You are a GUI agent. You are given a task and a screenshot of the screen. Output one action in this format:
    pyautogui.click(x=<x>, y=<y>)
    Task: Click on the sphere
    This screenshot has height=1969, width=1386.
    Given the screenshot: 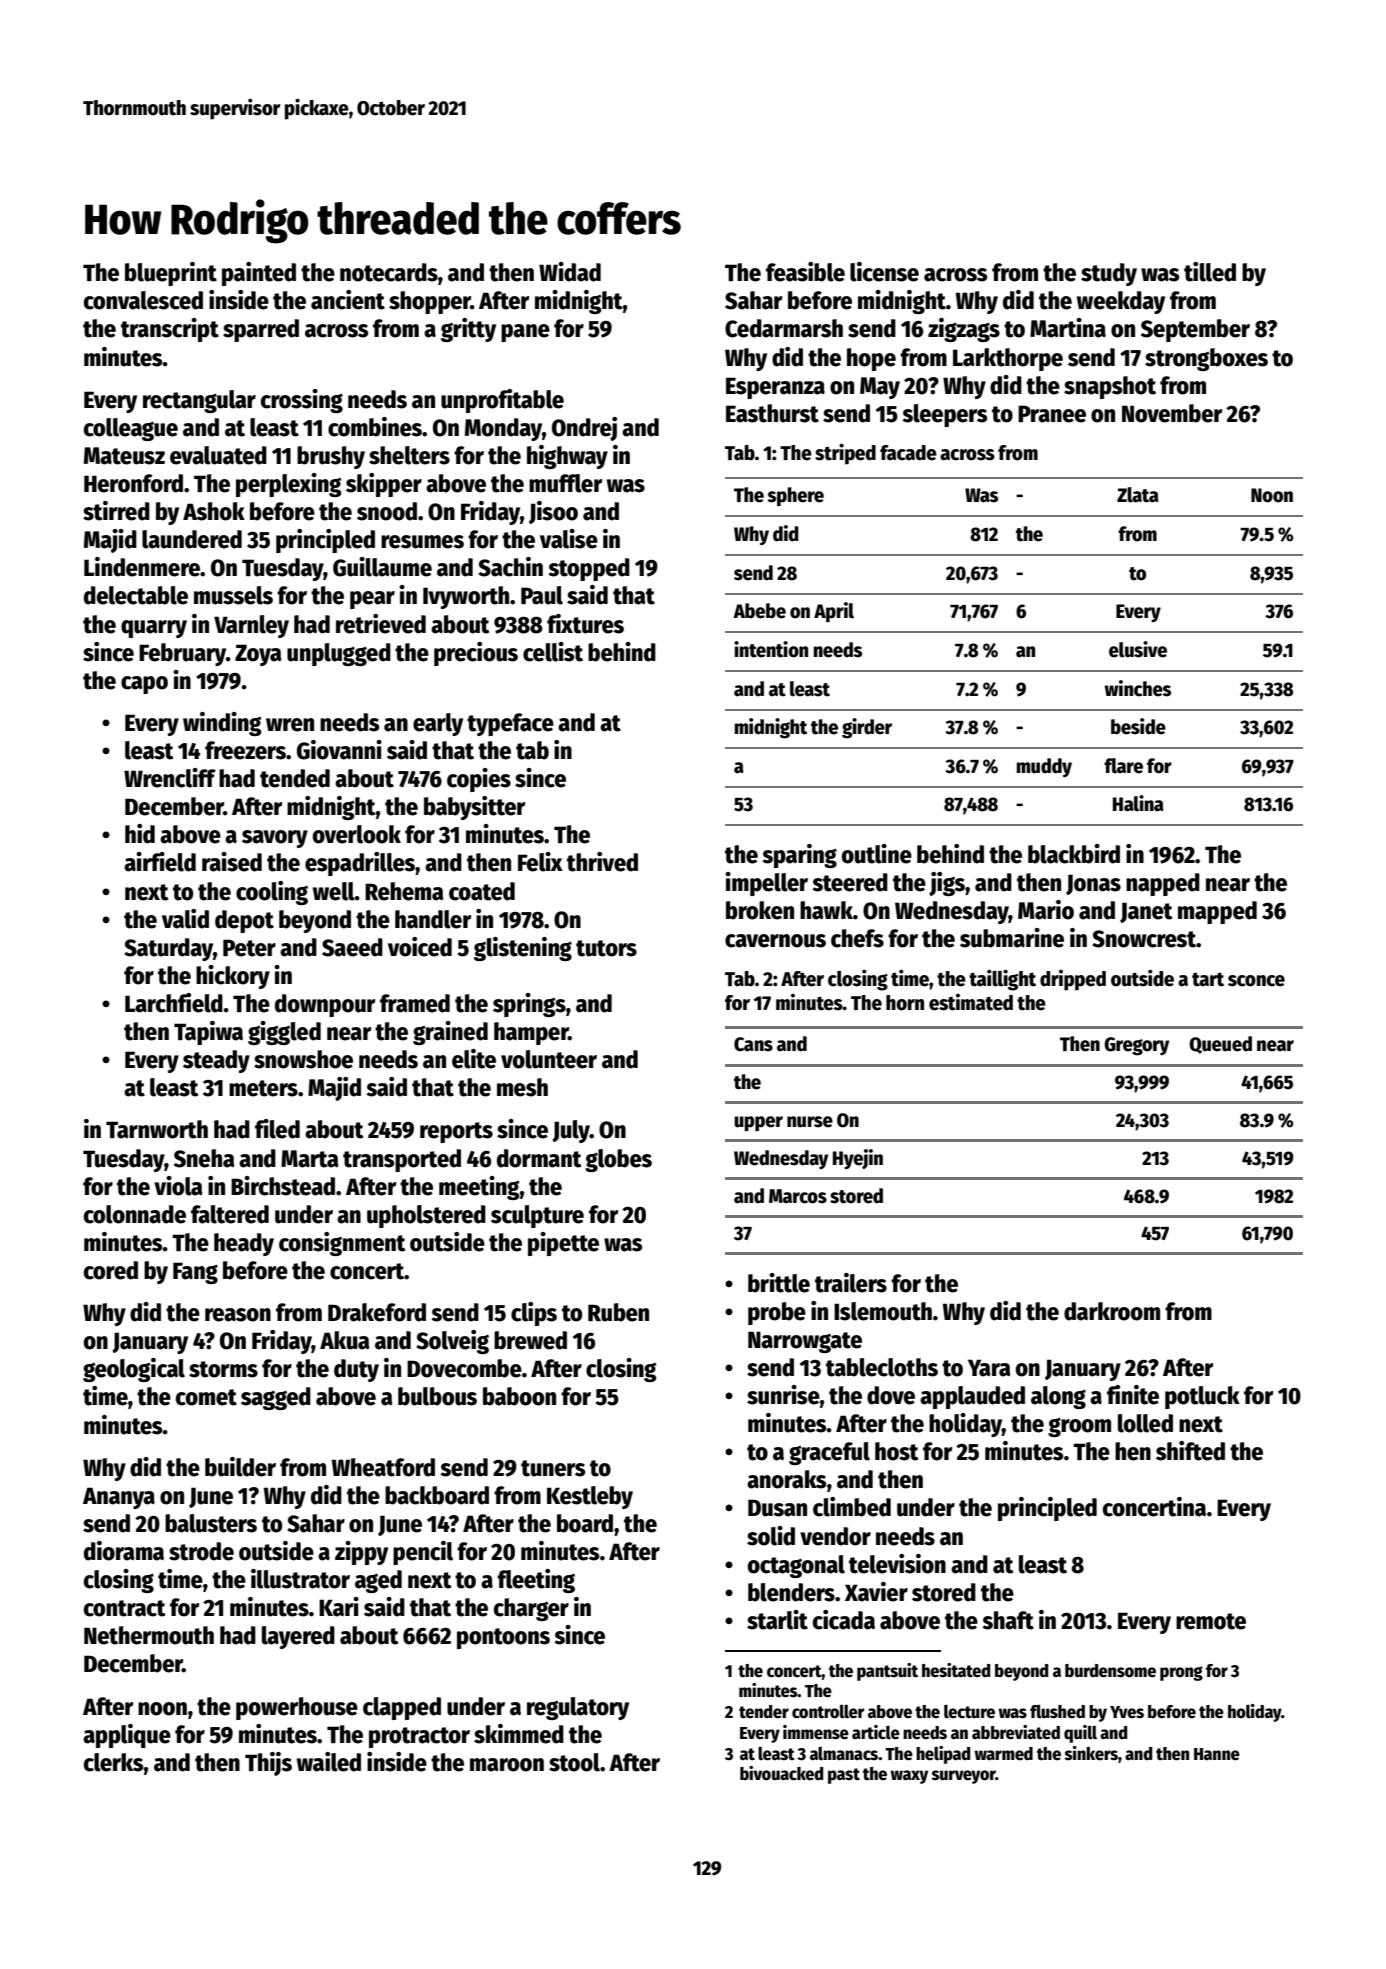 What is the action you would take?
    pyautogui.click(x=796, y=496)
